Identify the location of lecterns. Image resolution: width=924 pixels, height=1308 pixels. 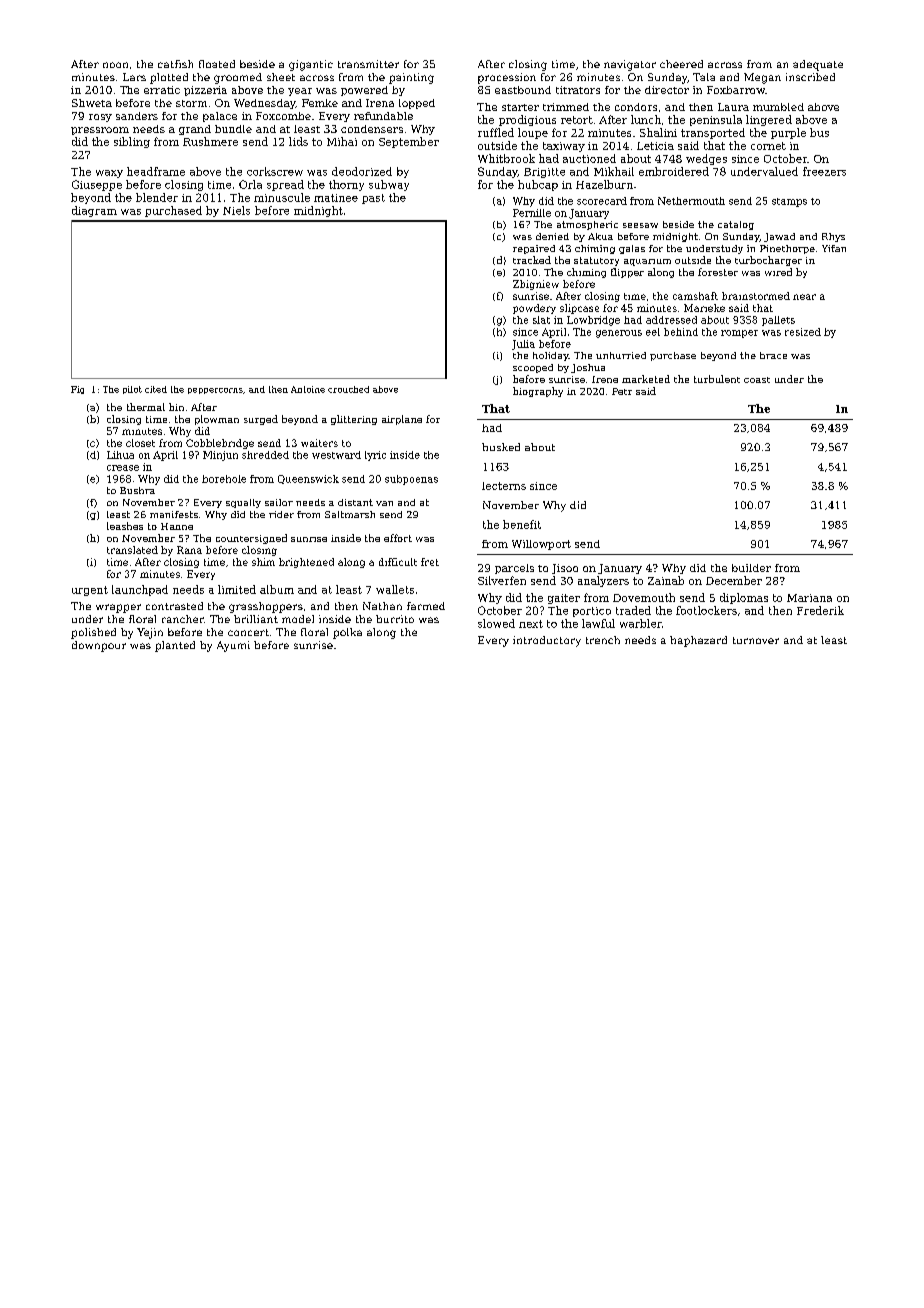
(504, 486).
